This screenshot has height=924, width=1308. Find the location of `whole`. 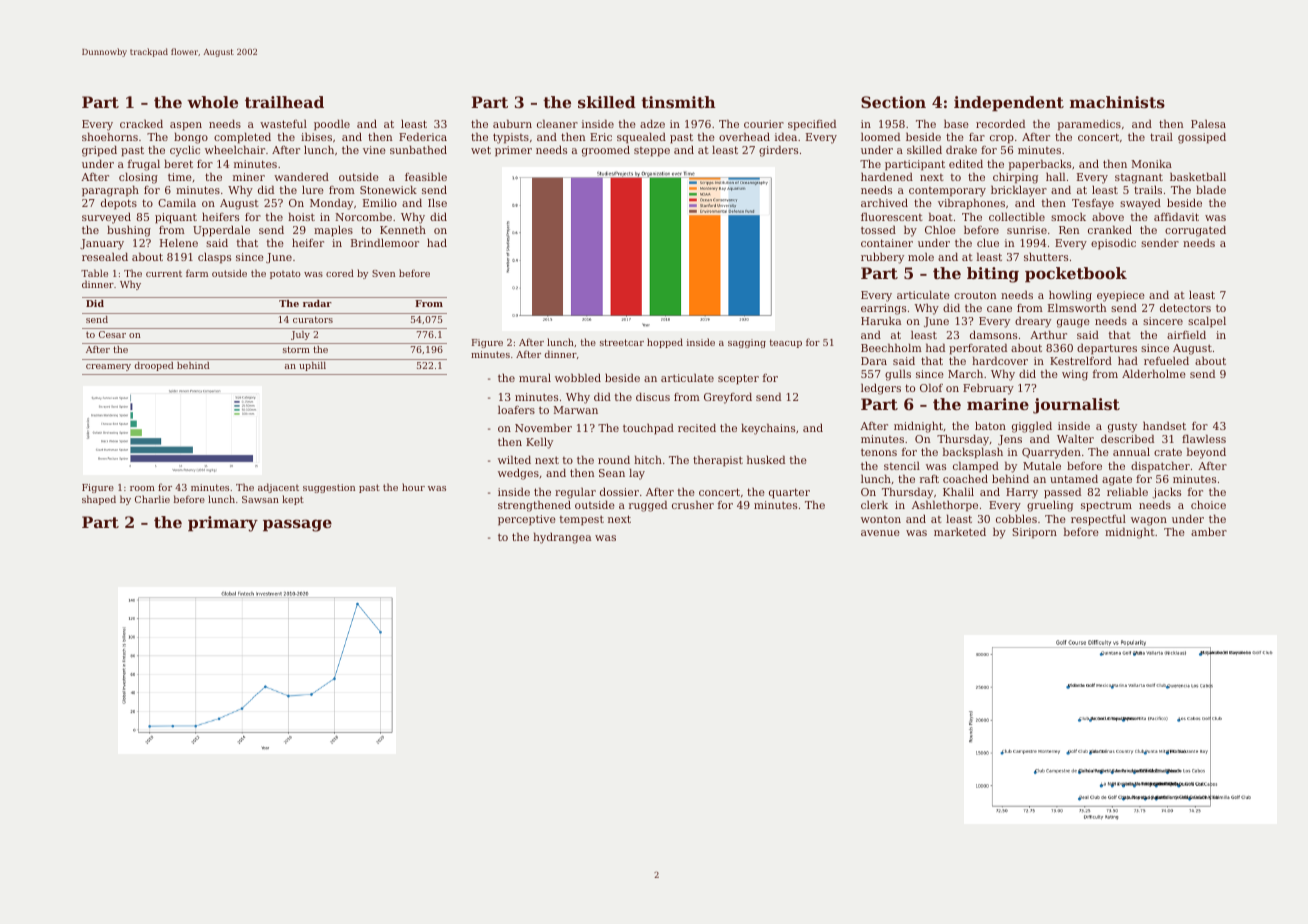

whole is located at coordinates (212, 102).
